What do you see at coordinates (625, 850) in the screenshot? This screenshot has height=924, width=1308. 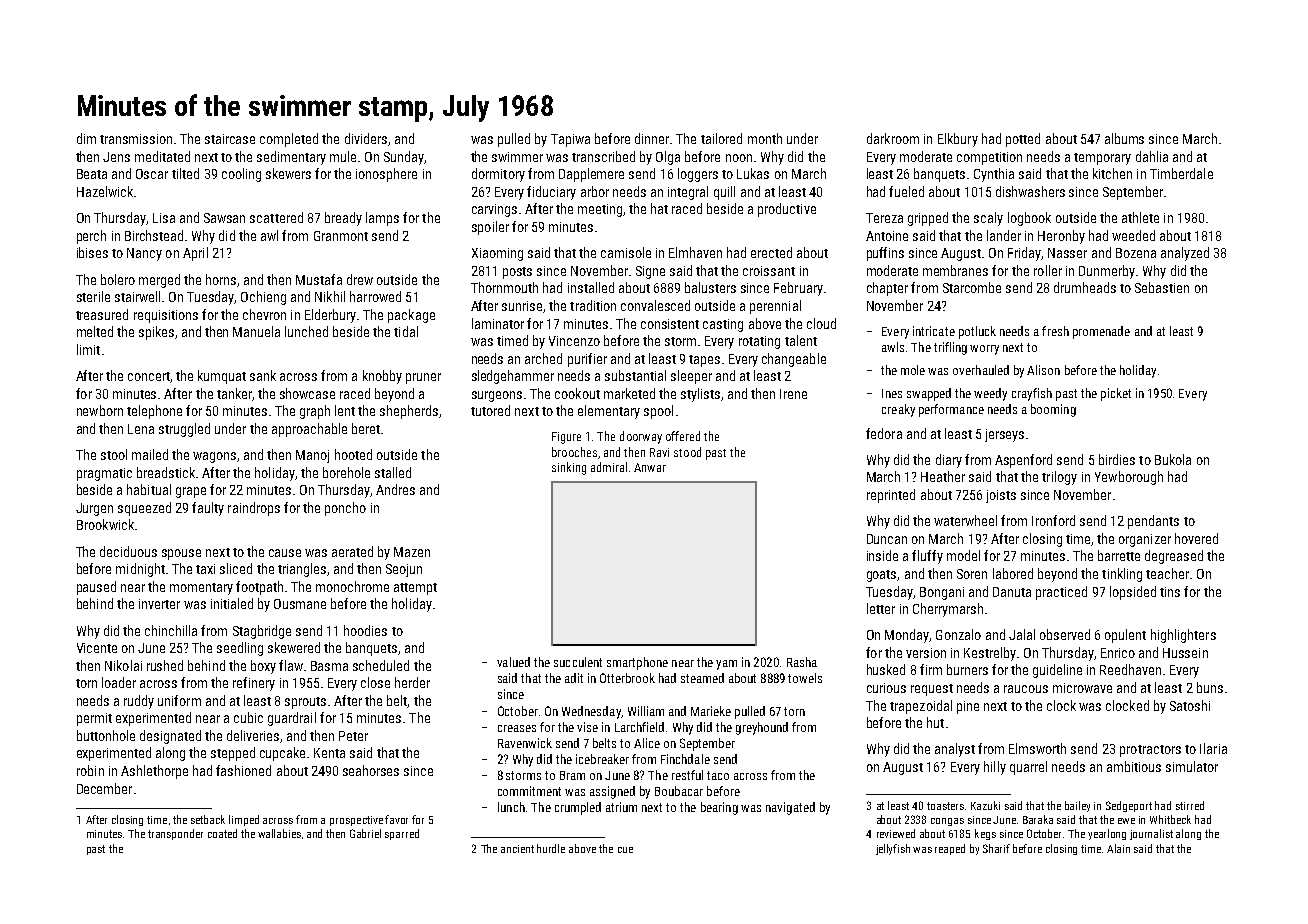 I see `cue` at bounding box center [625, 850].
